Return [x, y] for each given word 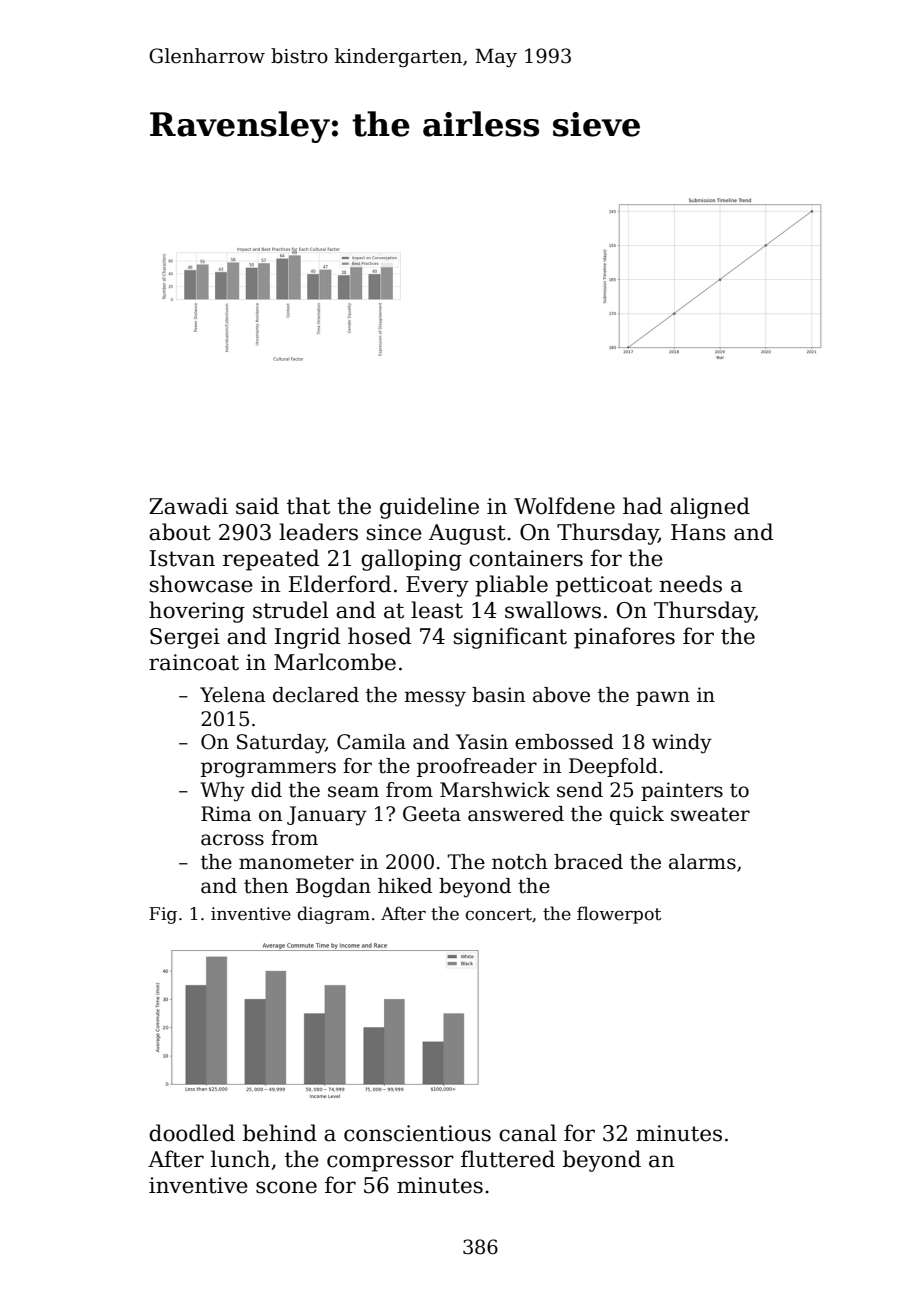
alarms [702, 862]
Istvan [182, 558]
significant [510, 638]
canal [528, 1133]
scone [286, 1187]
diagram [334, 915]
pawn [663, 698]
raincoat [194, 662]
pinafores [624, 638]
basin [498, 695]
